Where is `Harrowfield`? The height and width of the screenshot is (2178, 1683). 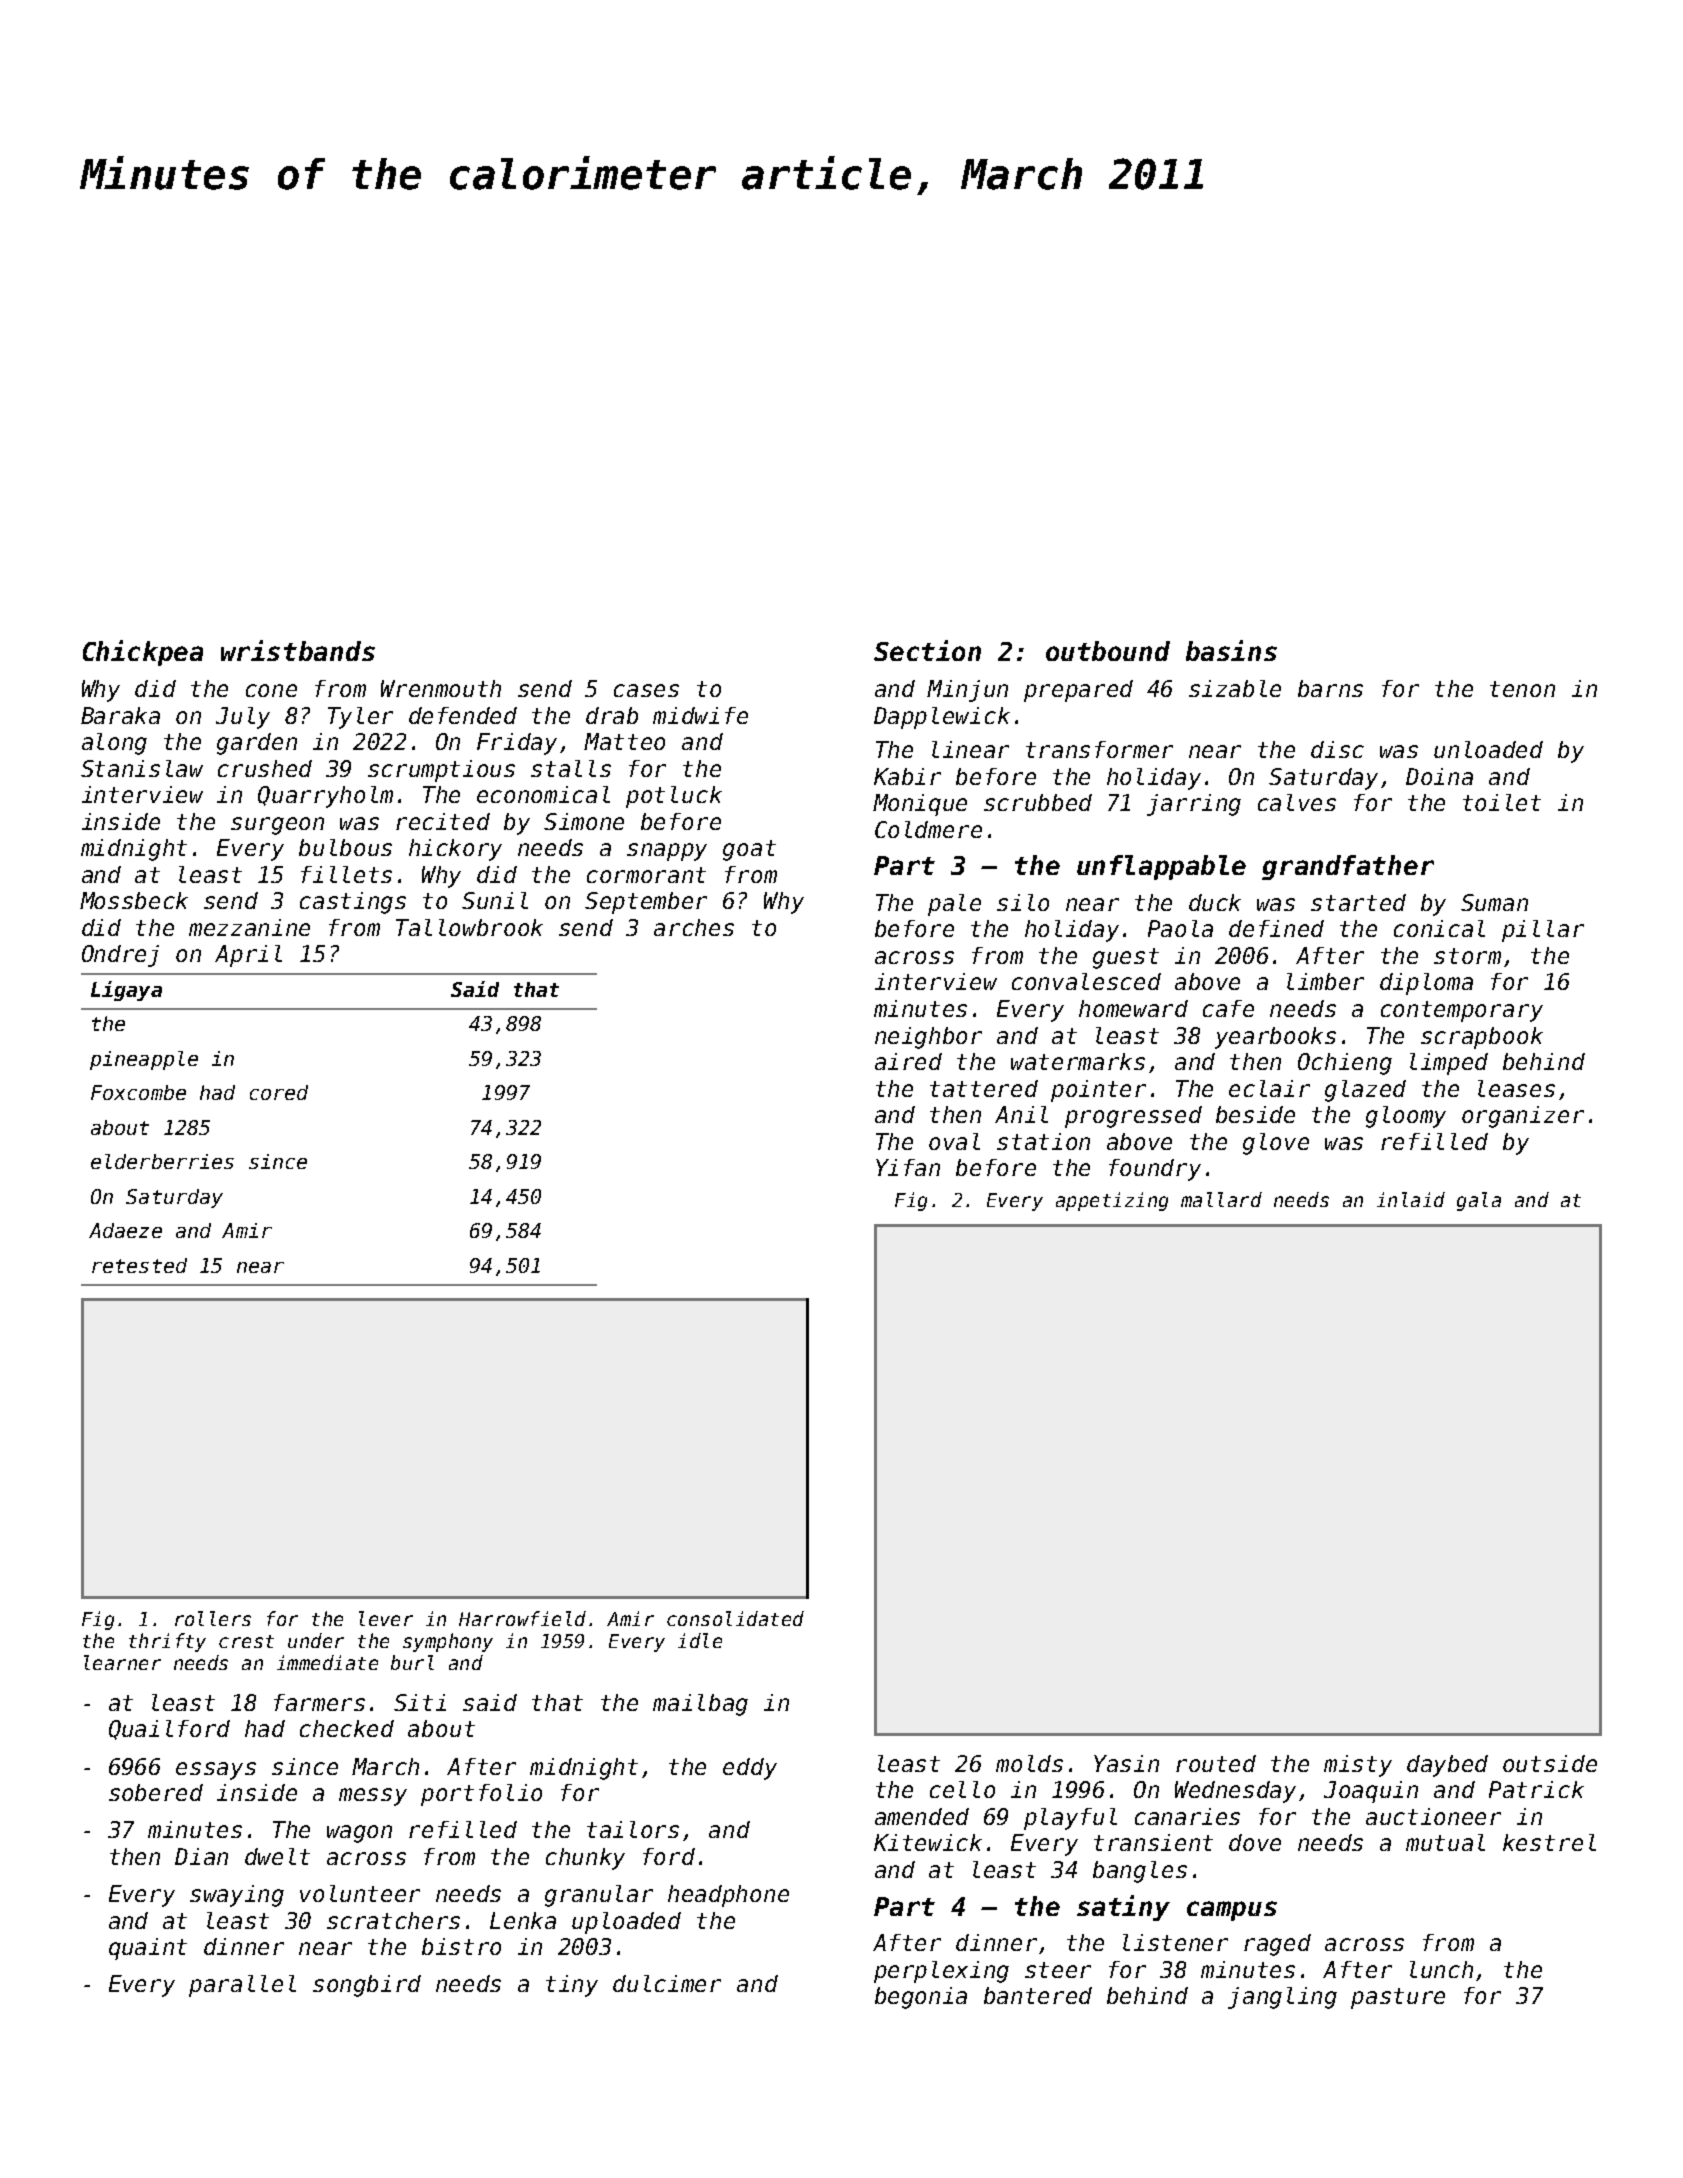 Harrowfield is located at coordinates (522, 1618).
